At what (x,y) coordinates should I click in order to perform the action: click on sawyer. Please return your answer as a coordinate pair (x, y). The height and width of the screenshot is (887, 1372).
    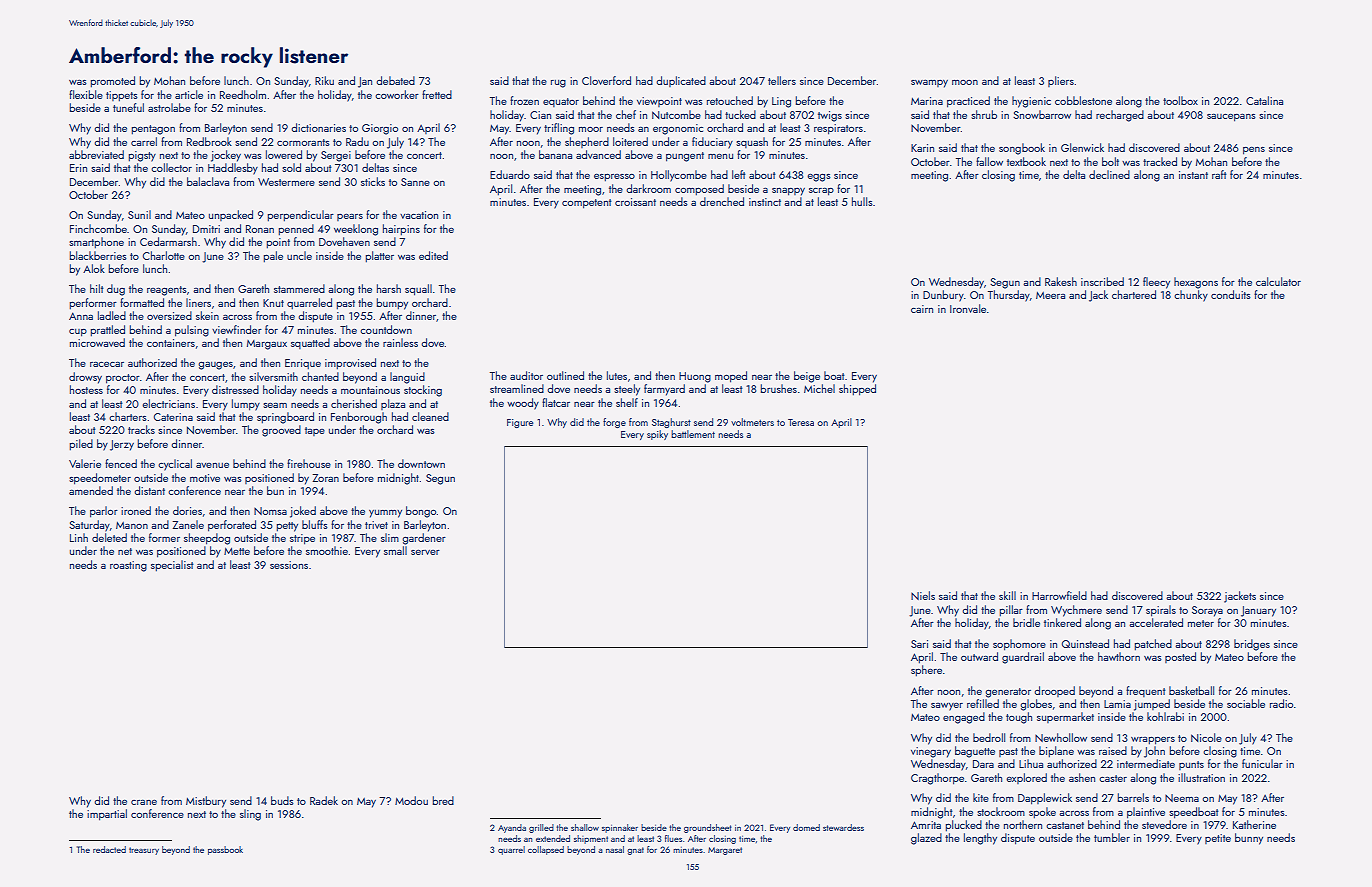
    Looking at the image, I should click on (947, 707).
